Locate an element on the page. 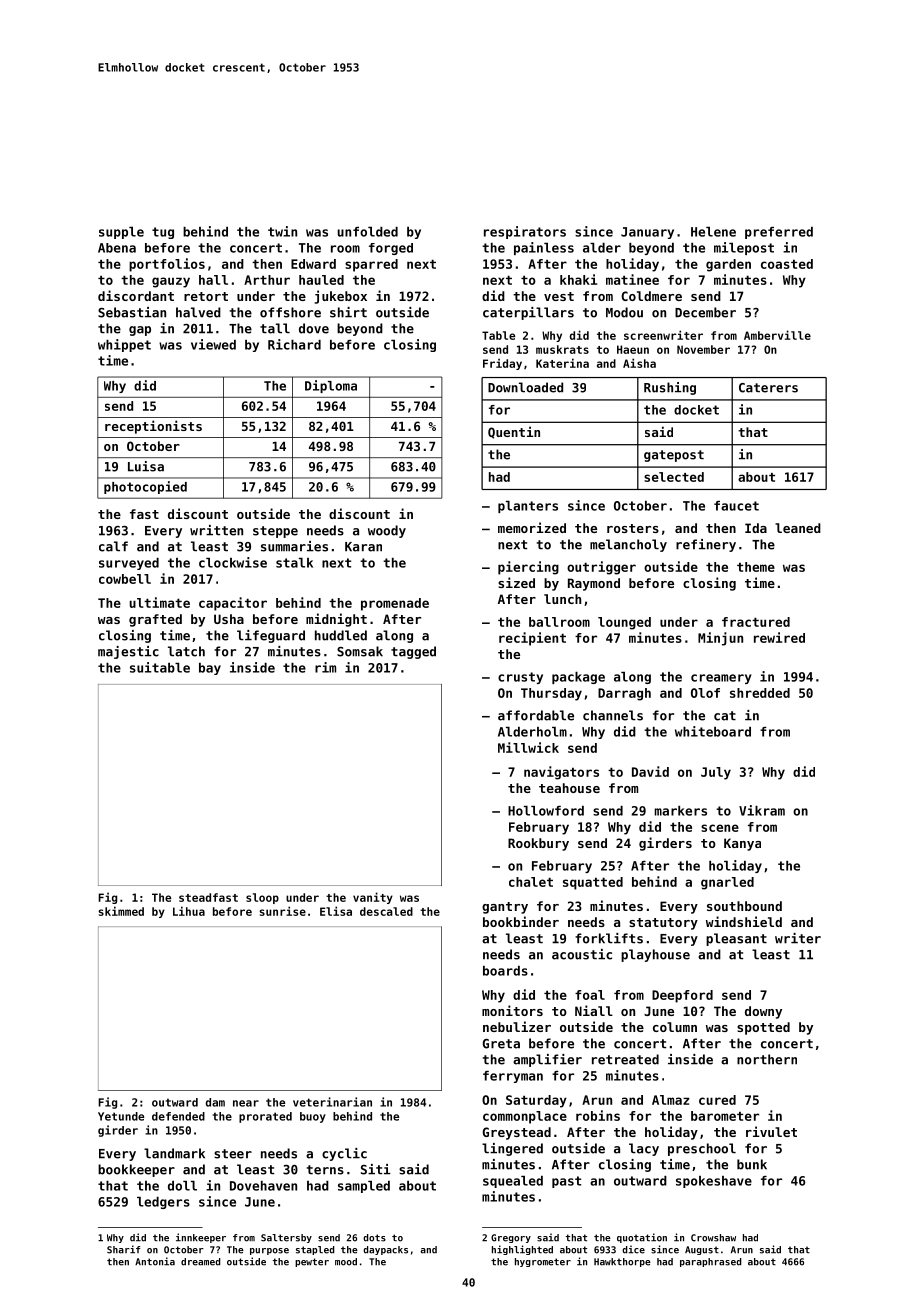 This image has width=924, height=1308. hygrometer is located at coordinates (543, 1262).
